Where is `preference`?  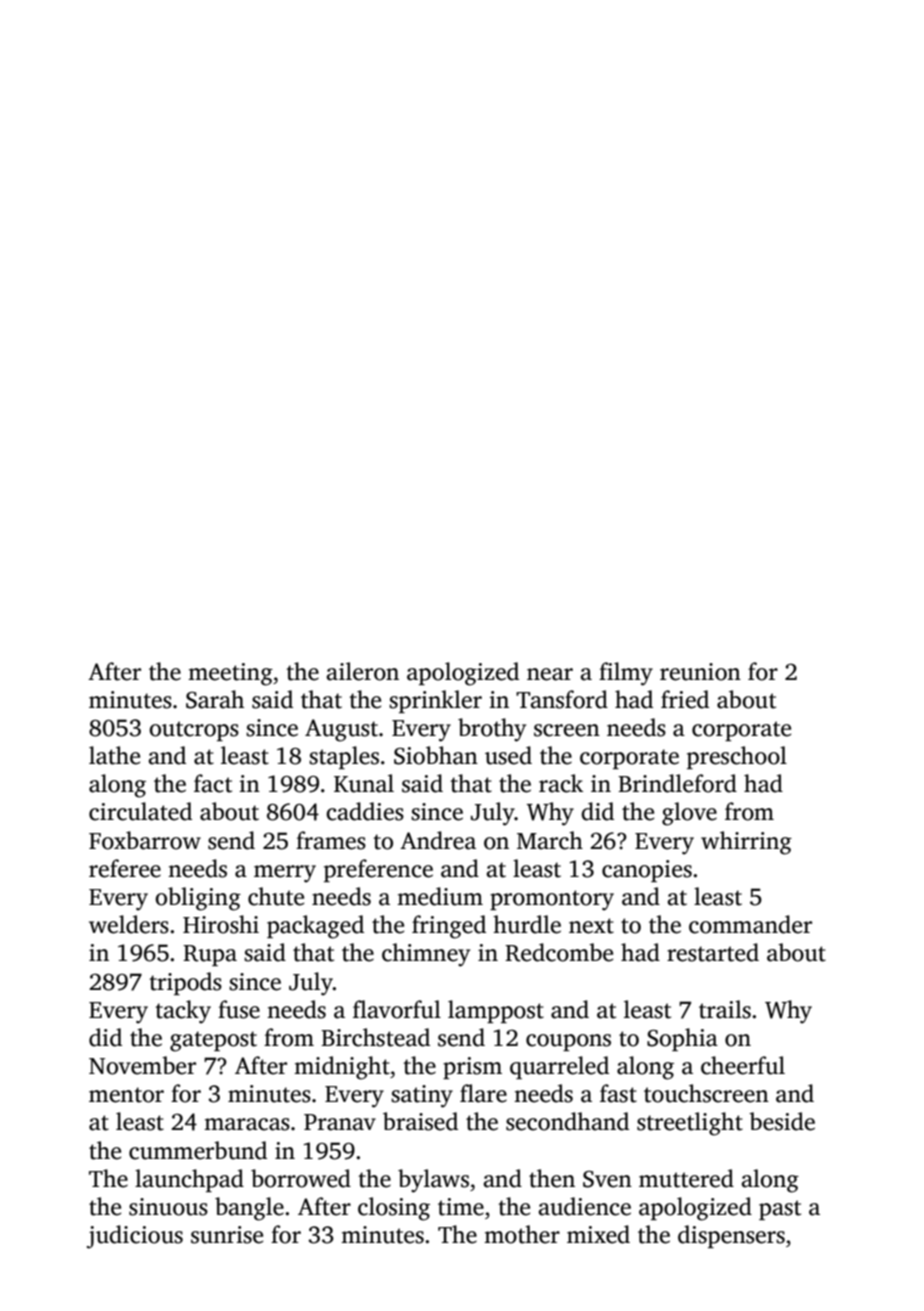 preference is located at coordinates (378, 870).
